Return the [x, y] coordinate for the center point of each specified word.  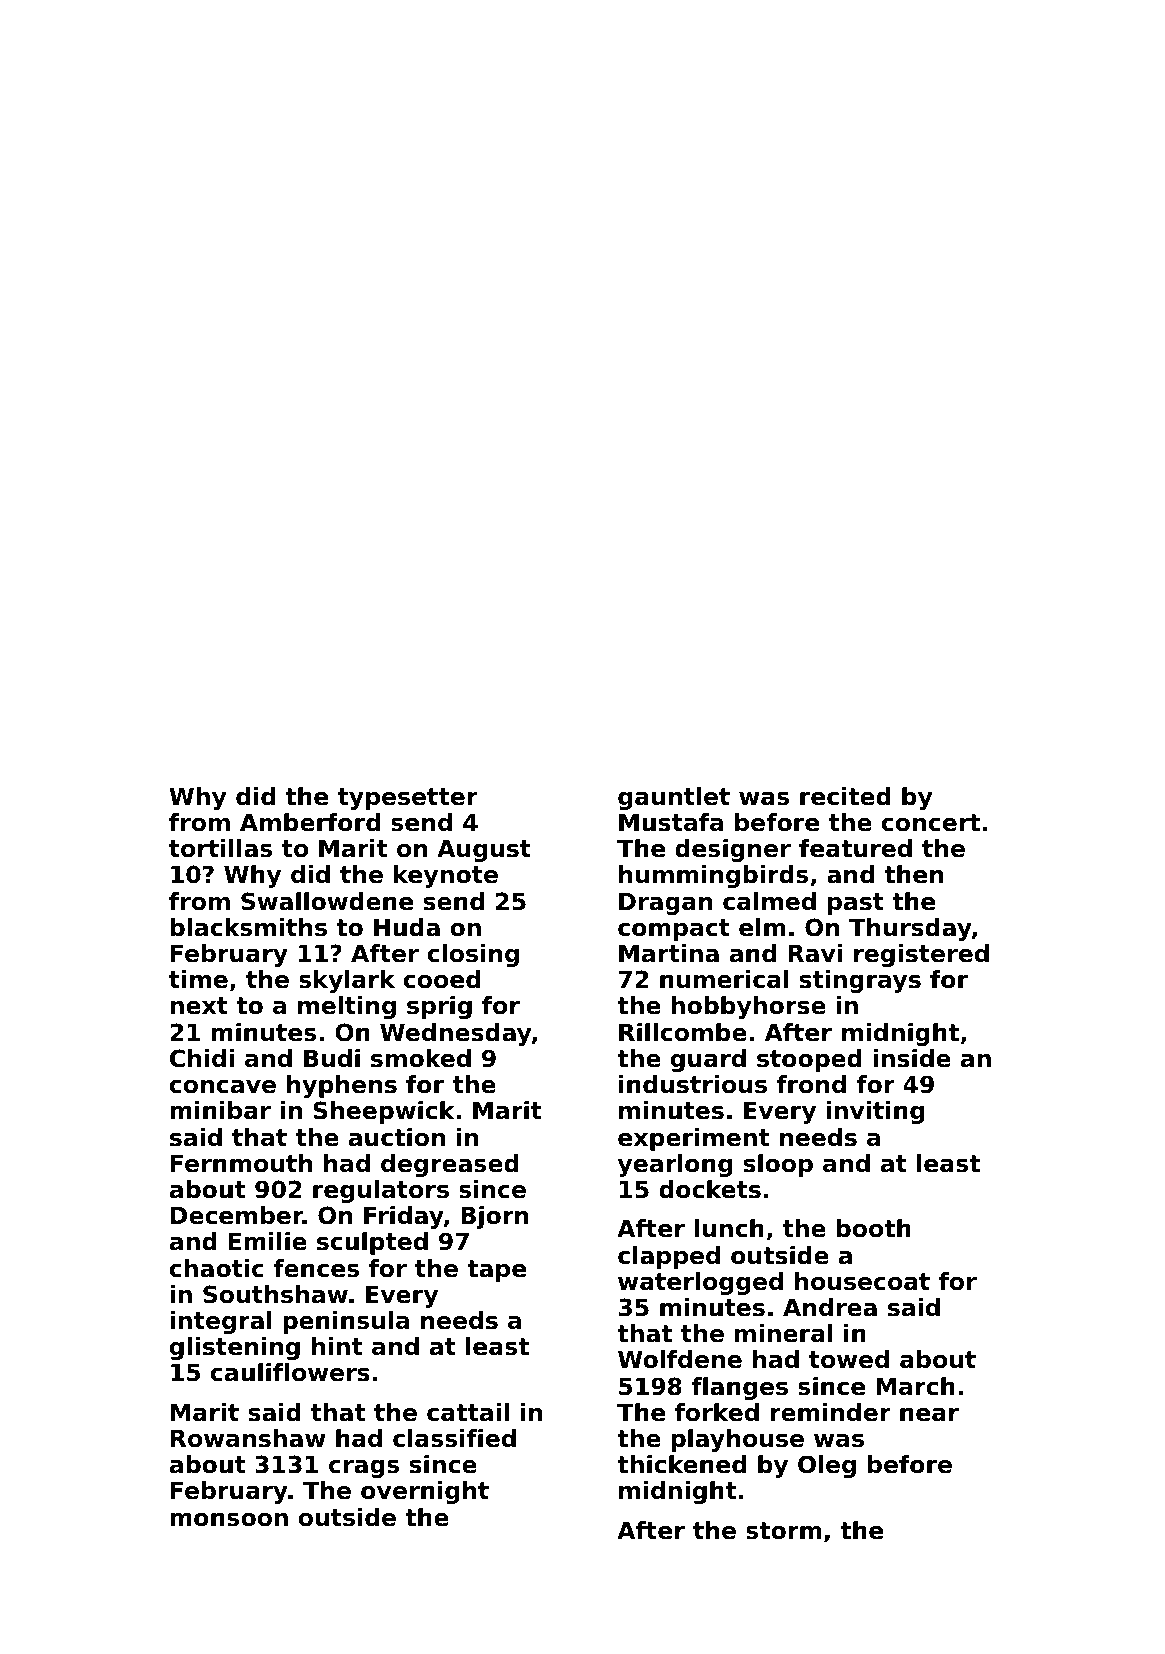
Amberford [310, 822]
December [237, 1215]
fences [316, 1268]
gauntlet [674, 798]
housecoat [862, 1281]
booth [873, 1228]
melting [347, 1007]
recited [845, 796]
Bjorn [494, 1217]
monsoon [229, 1520]
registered [921, 955]
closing [473, 955]
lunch [729, 1228]
